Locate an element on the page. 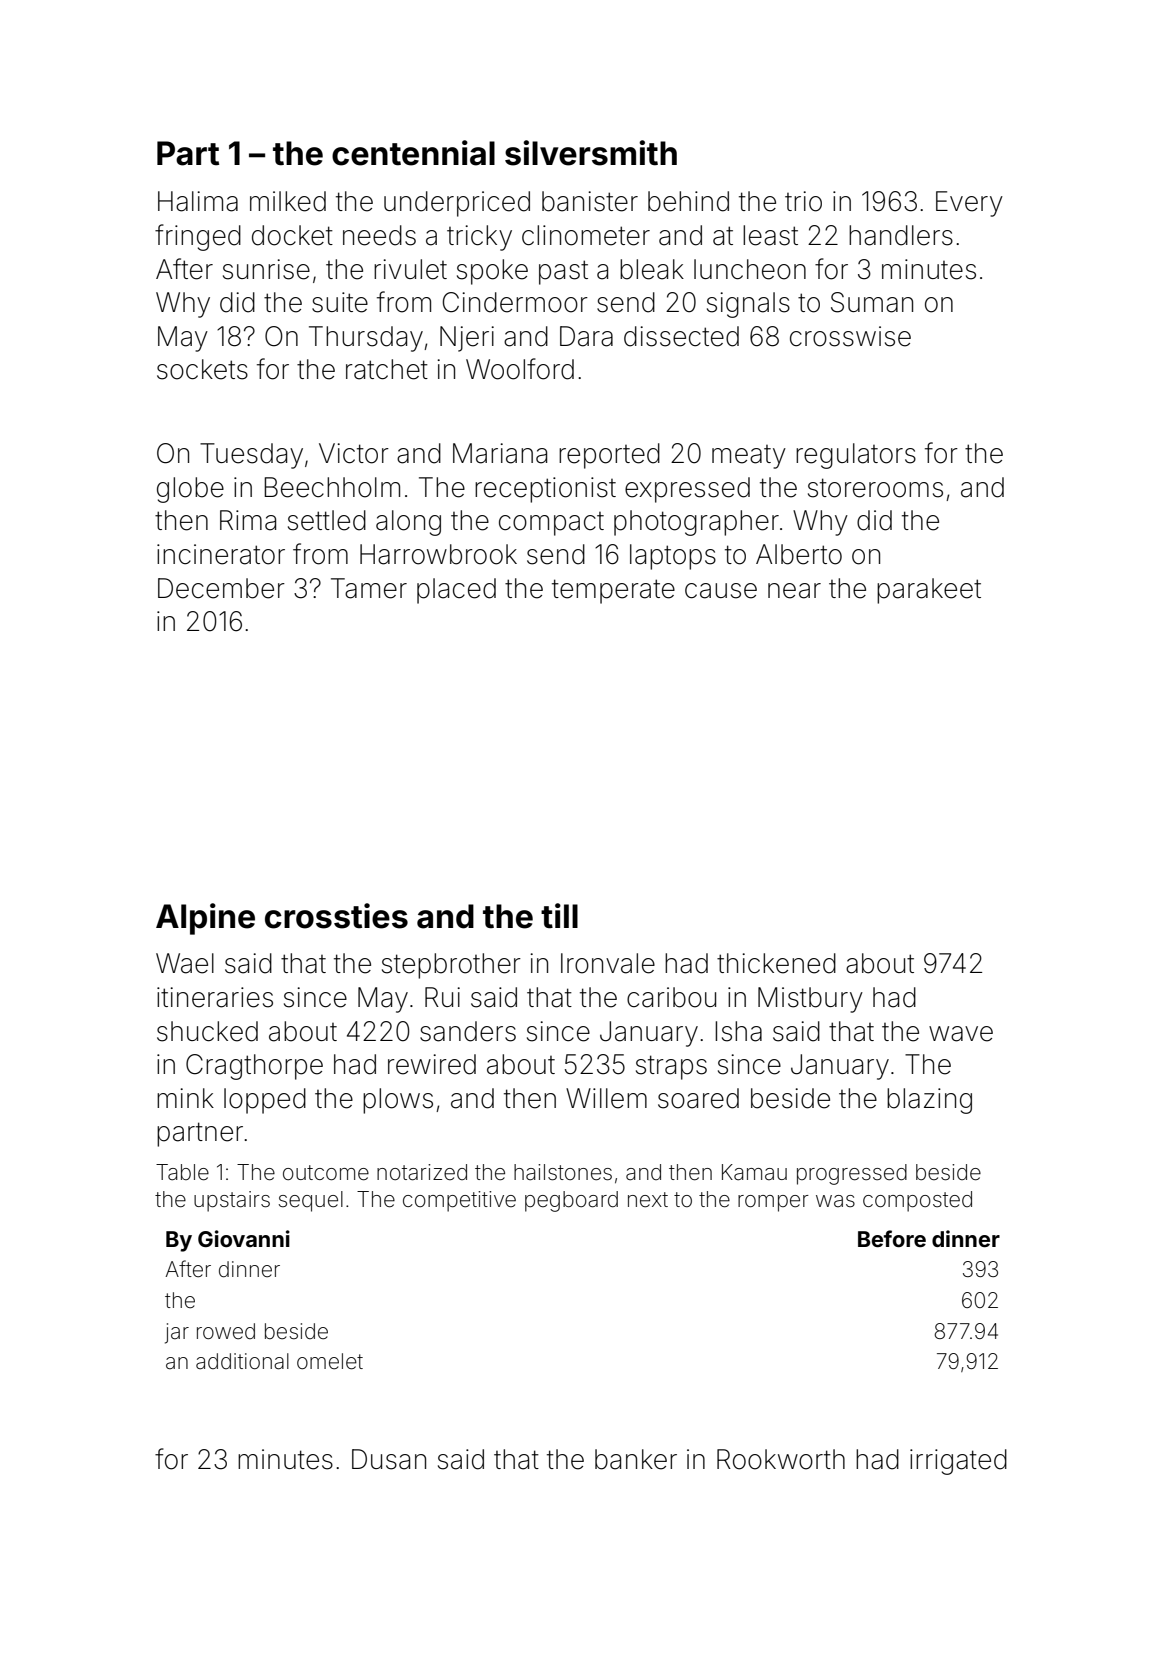 This page has height=1654, width=1165. placed is located at coordinates (456, 591).
